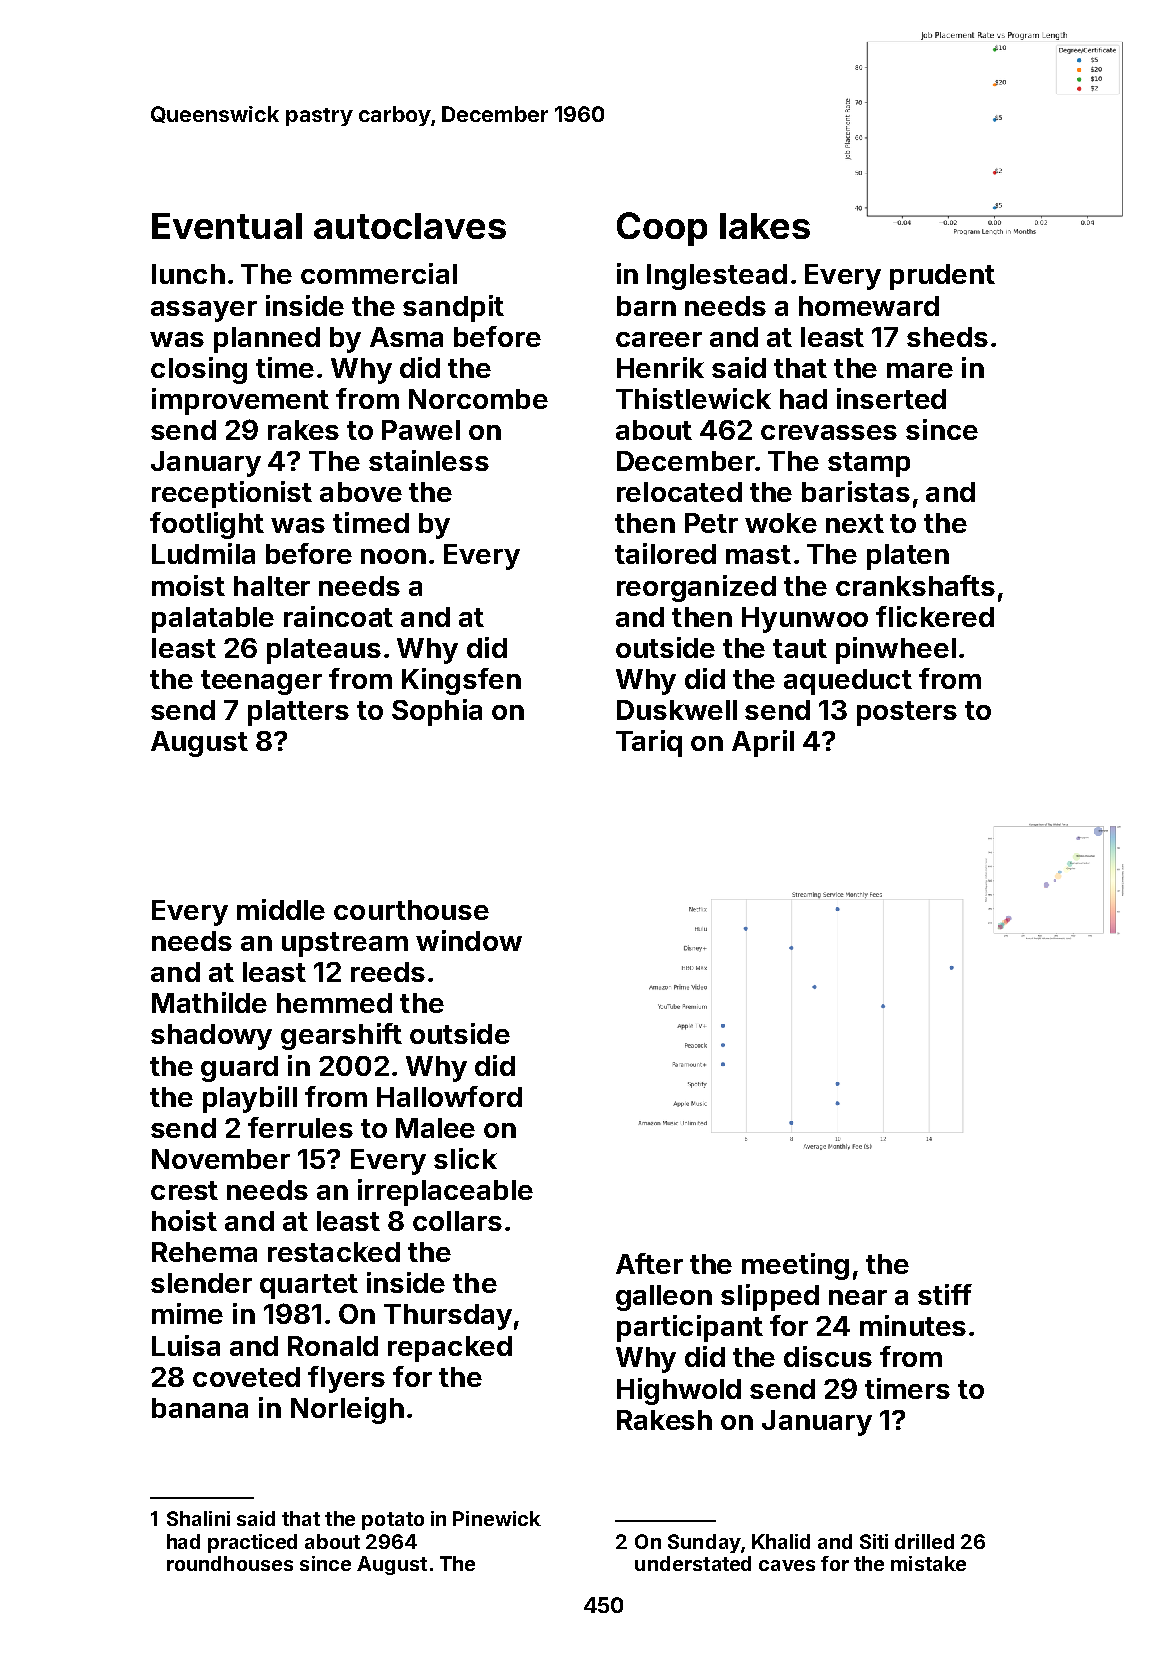  What do you see at coordinates (942, 277) in the image?
I see `prudent` at bounding box center [942, 277].
